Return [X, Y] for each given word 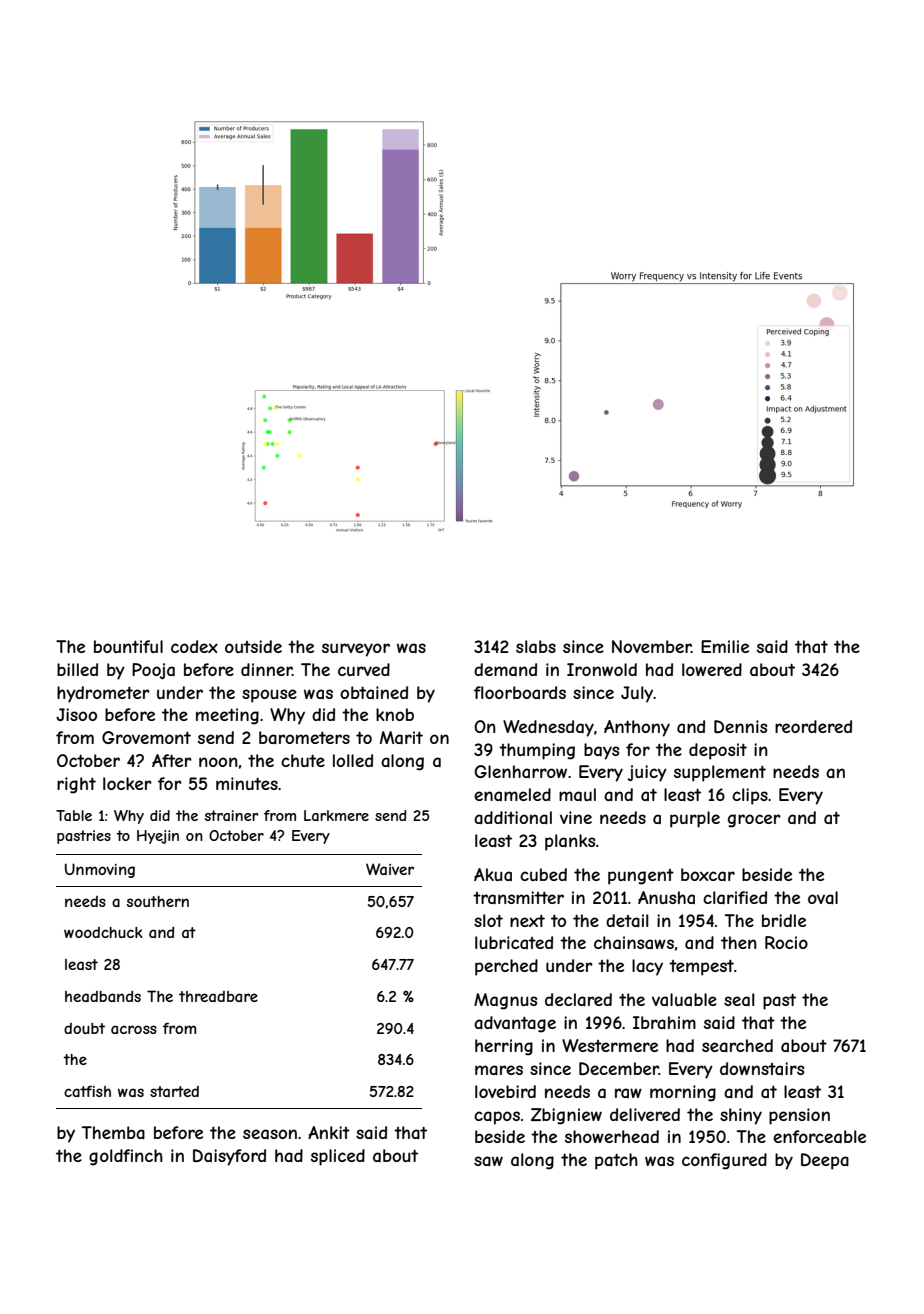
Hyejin [158, 837]
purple [695, 819]
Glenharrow [520, 771]
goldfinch [126, 1157]
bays [601, 751]
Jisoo [76, 714]
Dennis [740, 726]
